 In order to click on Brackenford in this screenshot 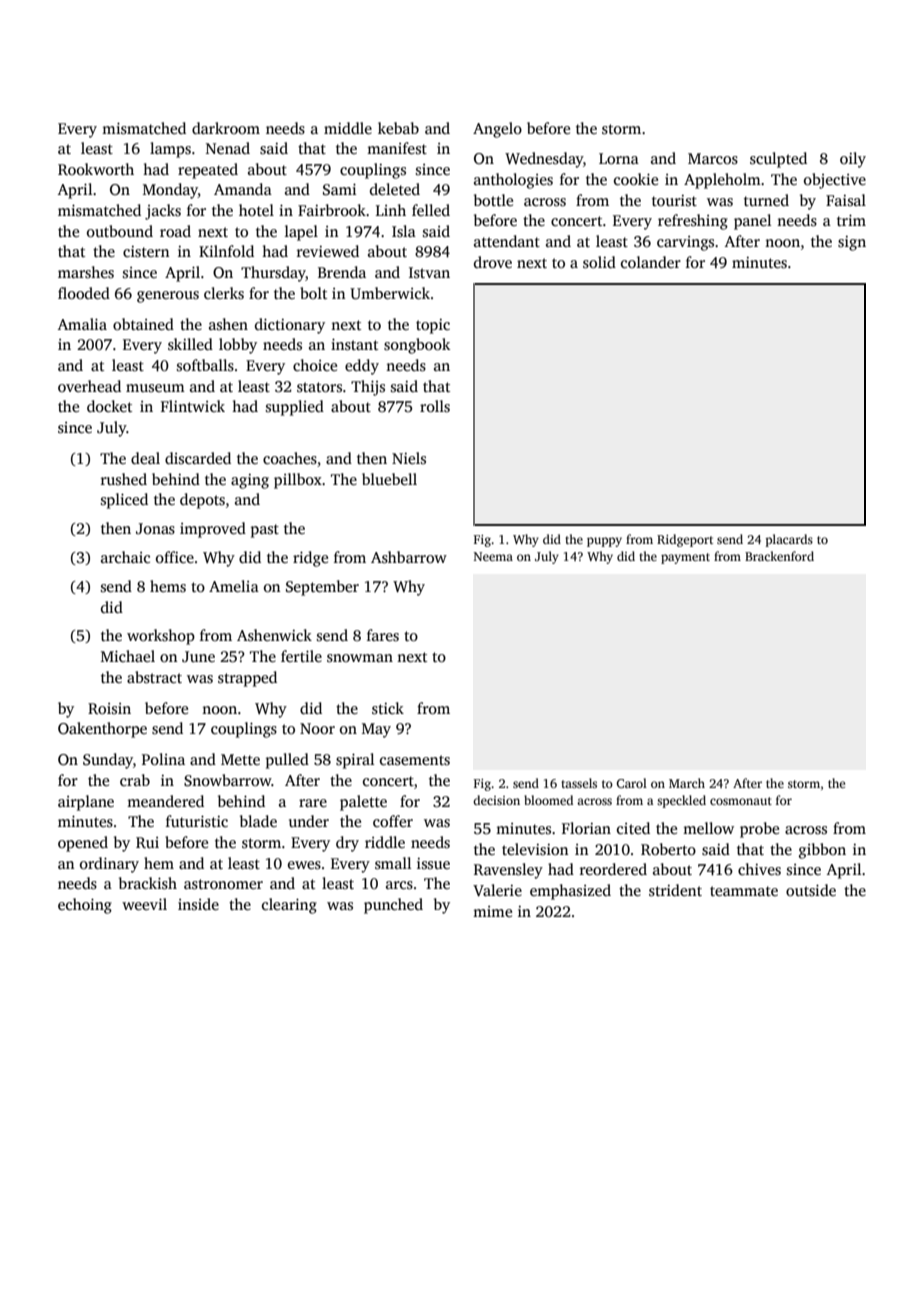, I will do `click(779, 556)`.
